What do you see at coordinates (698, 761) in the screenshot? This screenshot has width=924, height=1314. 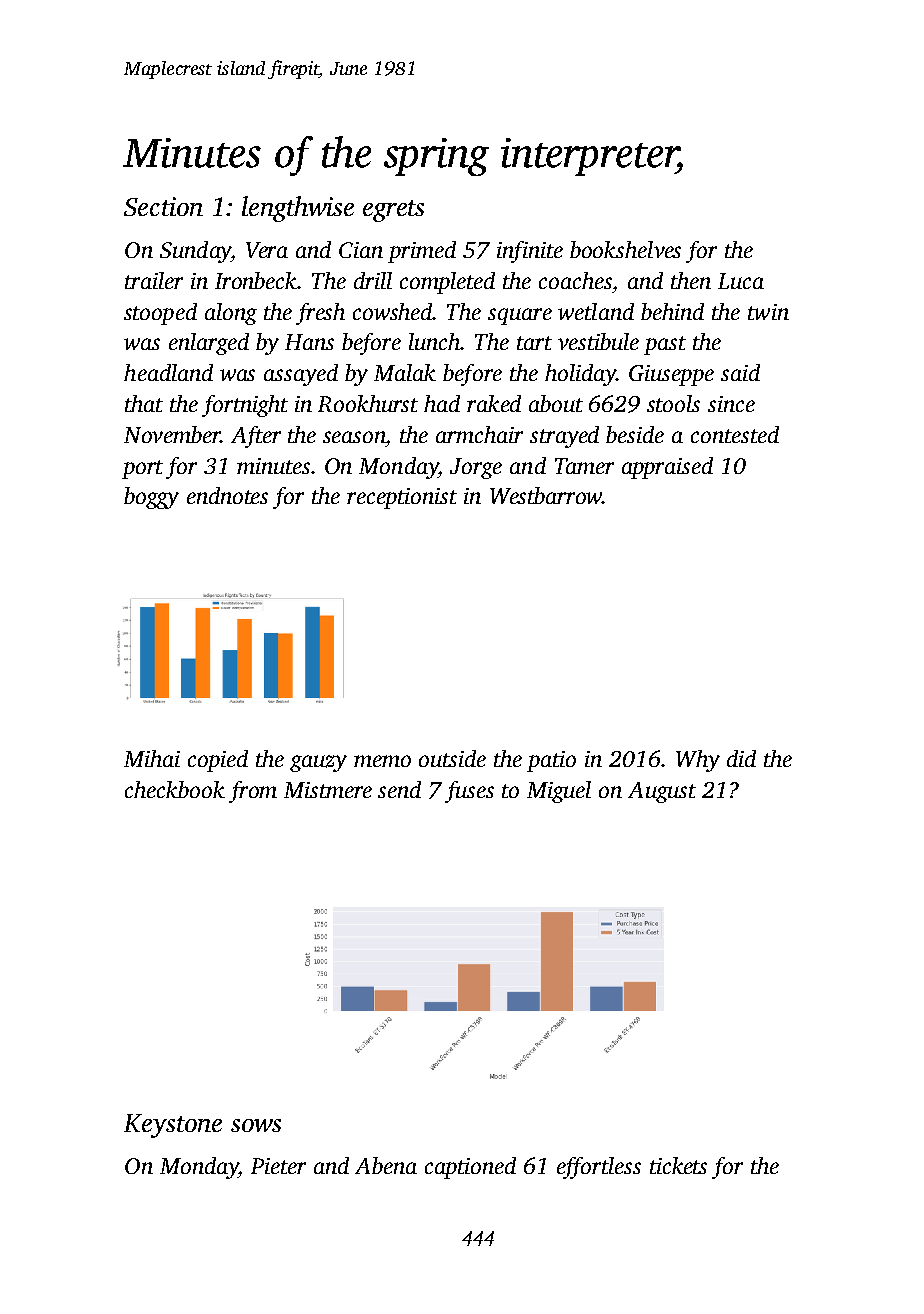 I see `Why` at bounding box center [698, 761].
